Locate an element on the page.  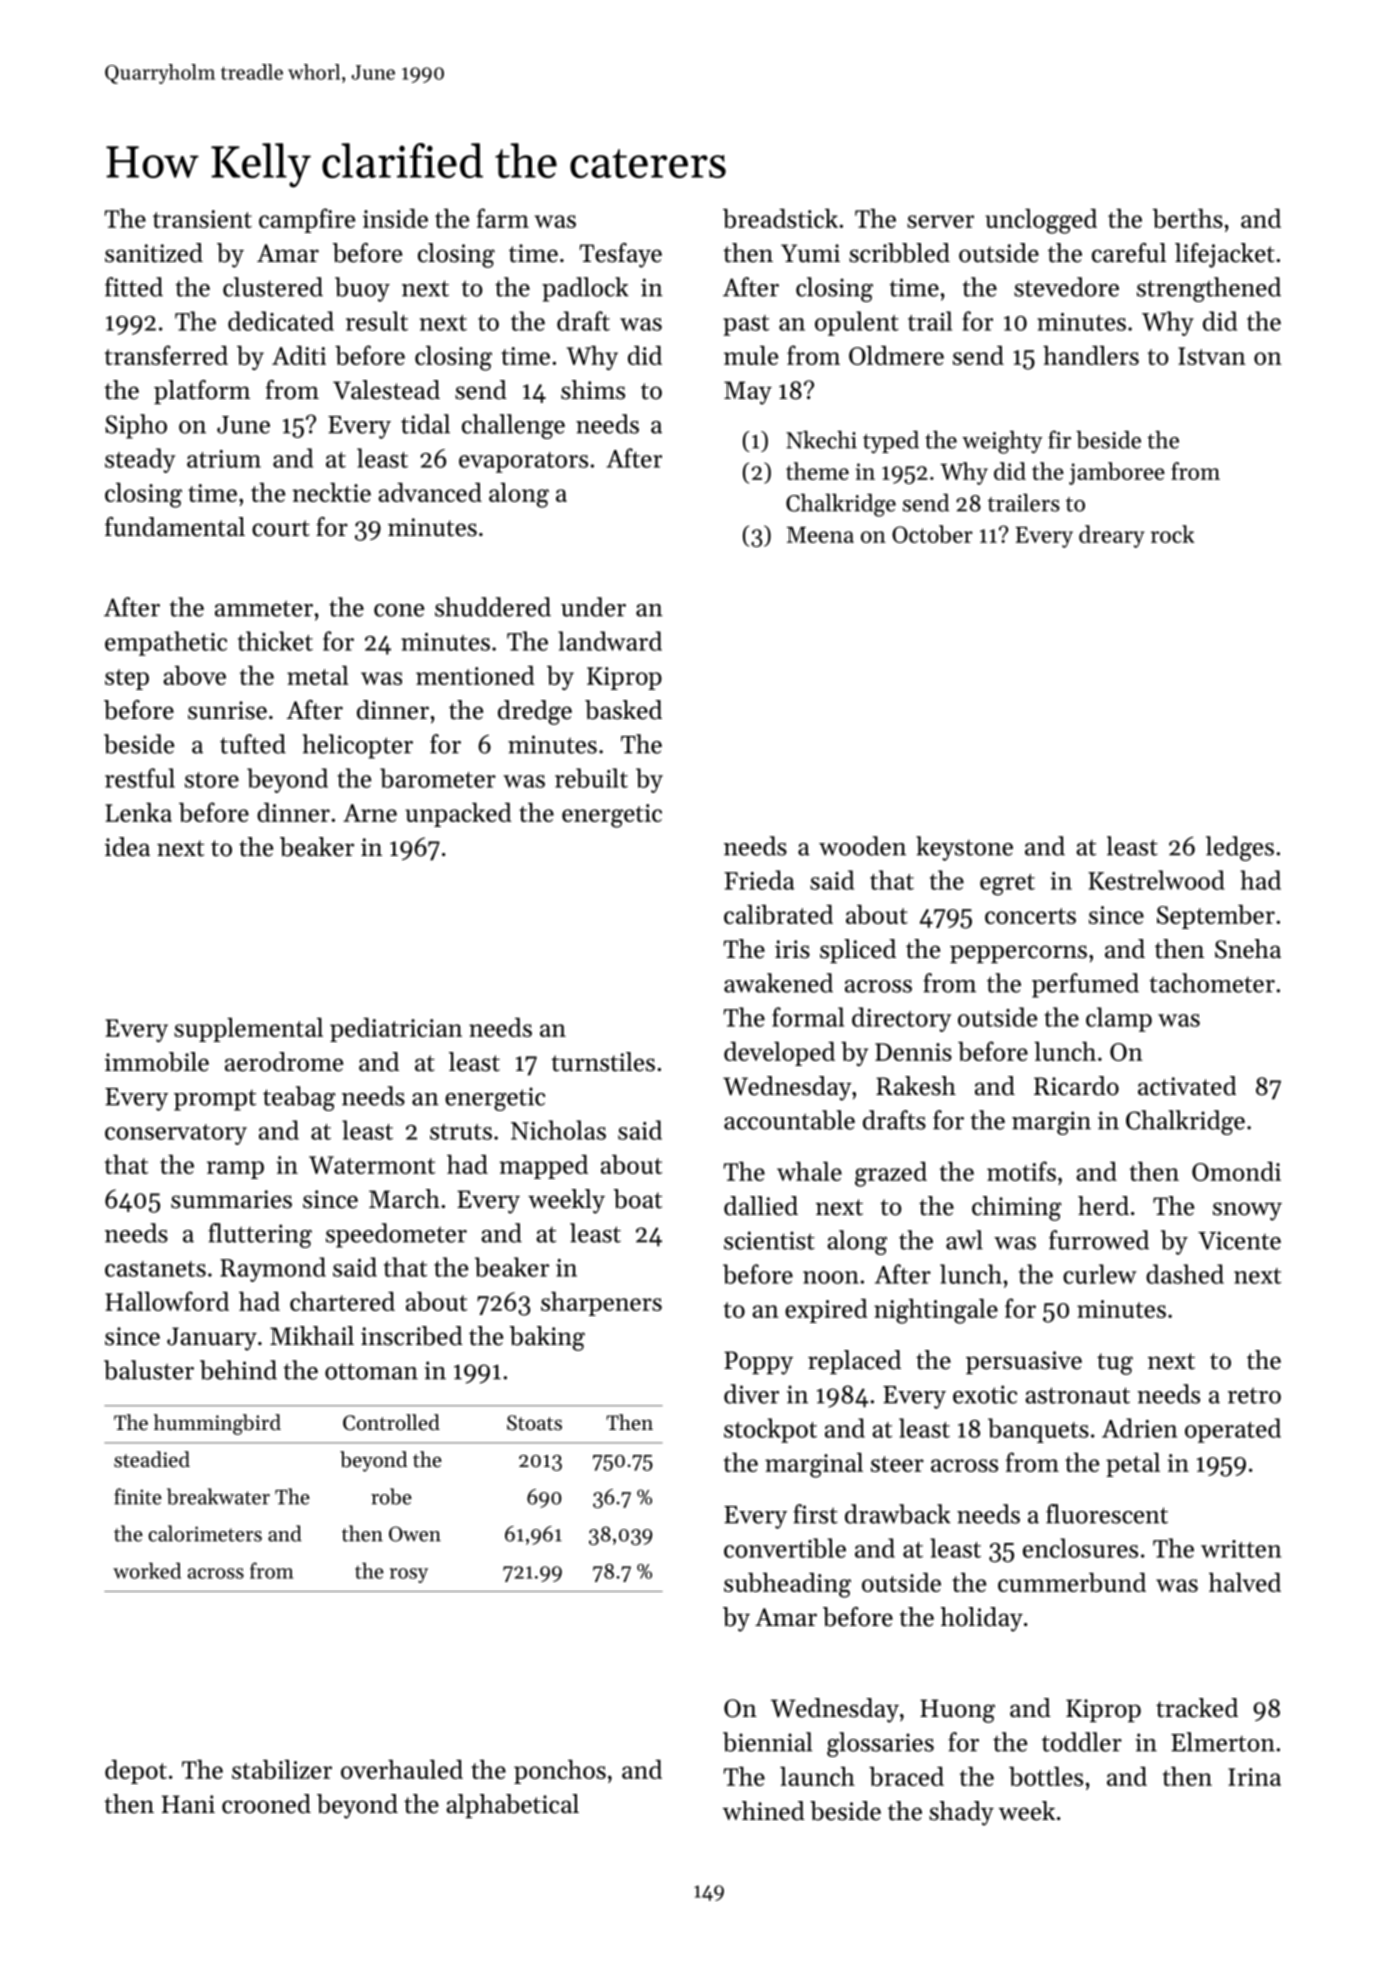
Controlled is located at coordinates (391, 1422).
